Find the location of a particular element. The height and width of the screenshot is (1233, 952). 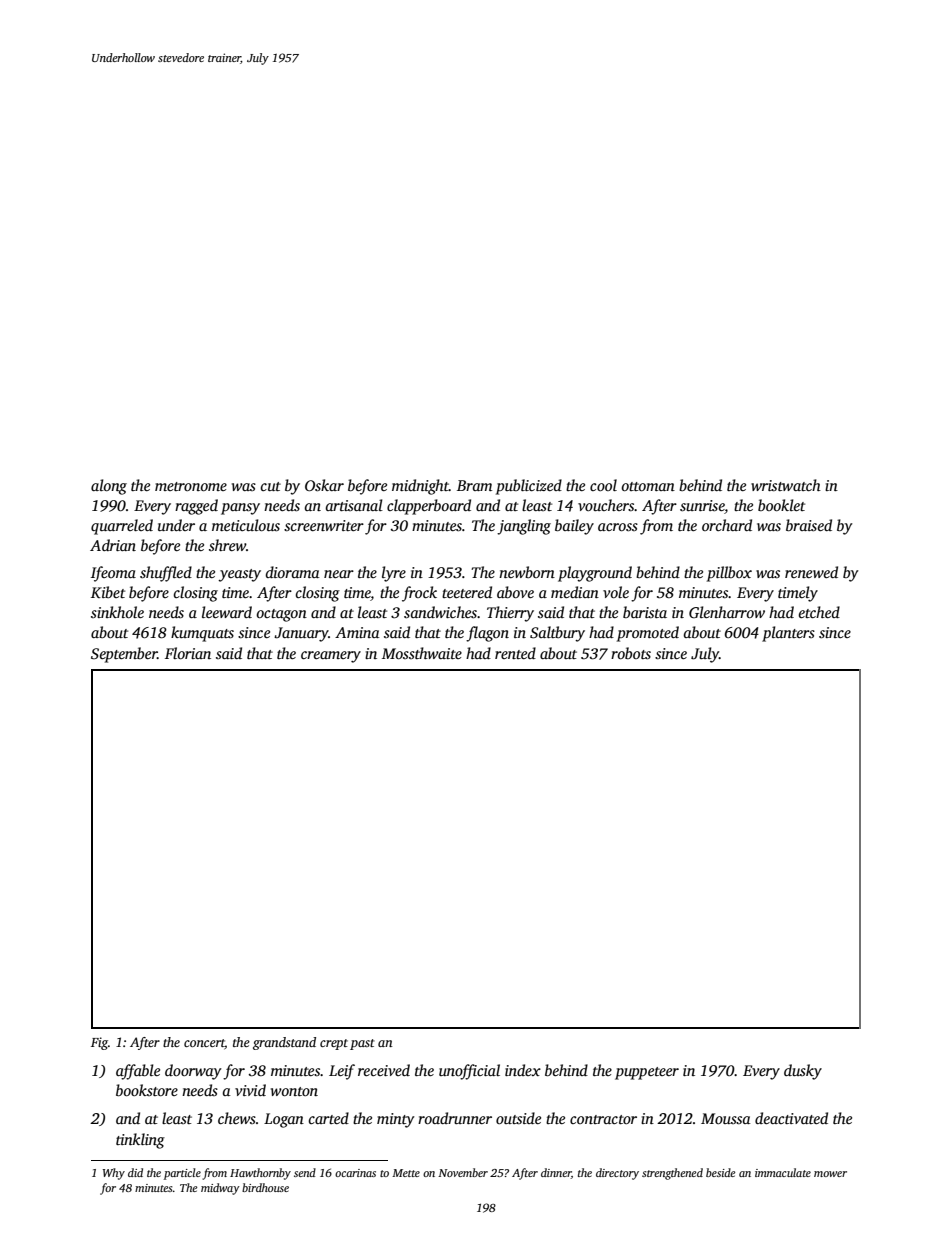

rented is located at coordinates (515, 653).
